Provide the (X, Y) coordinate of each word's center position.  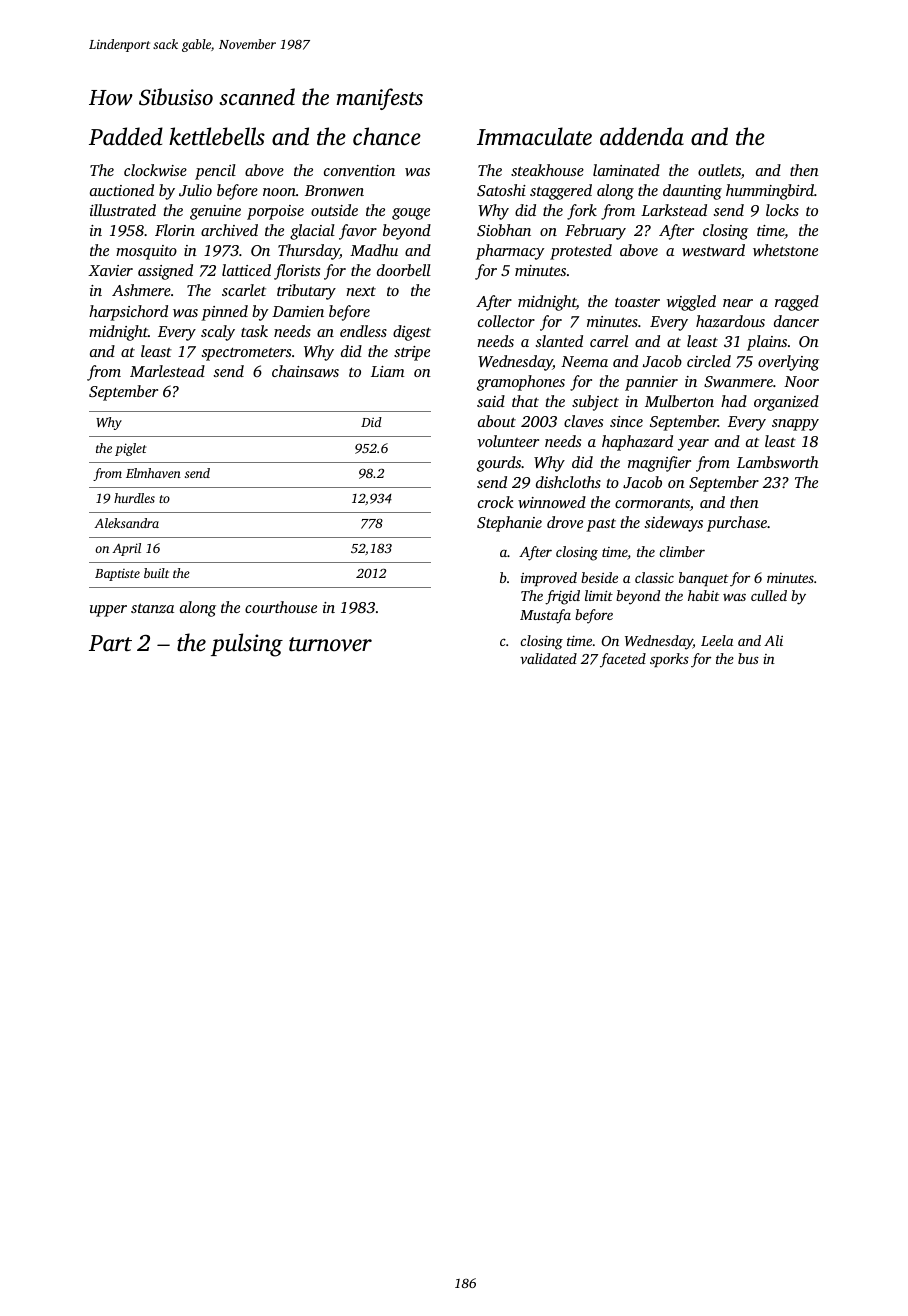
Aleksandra (126, 523)
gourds (499, 464)
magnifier (659, 464)
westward (713, 250)
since (626, 421)
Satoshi (501, 190)
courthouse (281, 607)
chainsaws (305, 371)
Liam (387, 371)
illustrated (123, 210)
